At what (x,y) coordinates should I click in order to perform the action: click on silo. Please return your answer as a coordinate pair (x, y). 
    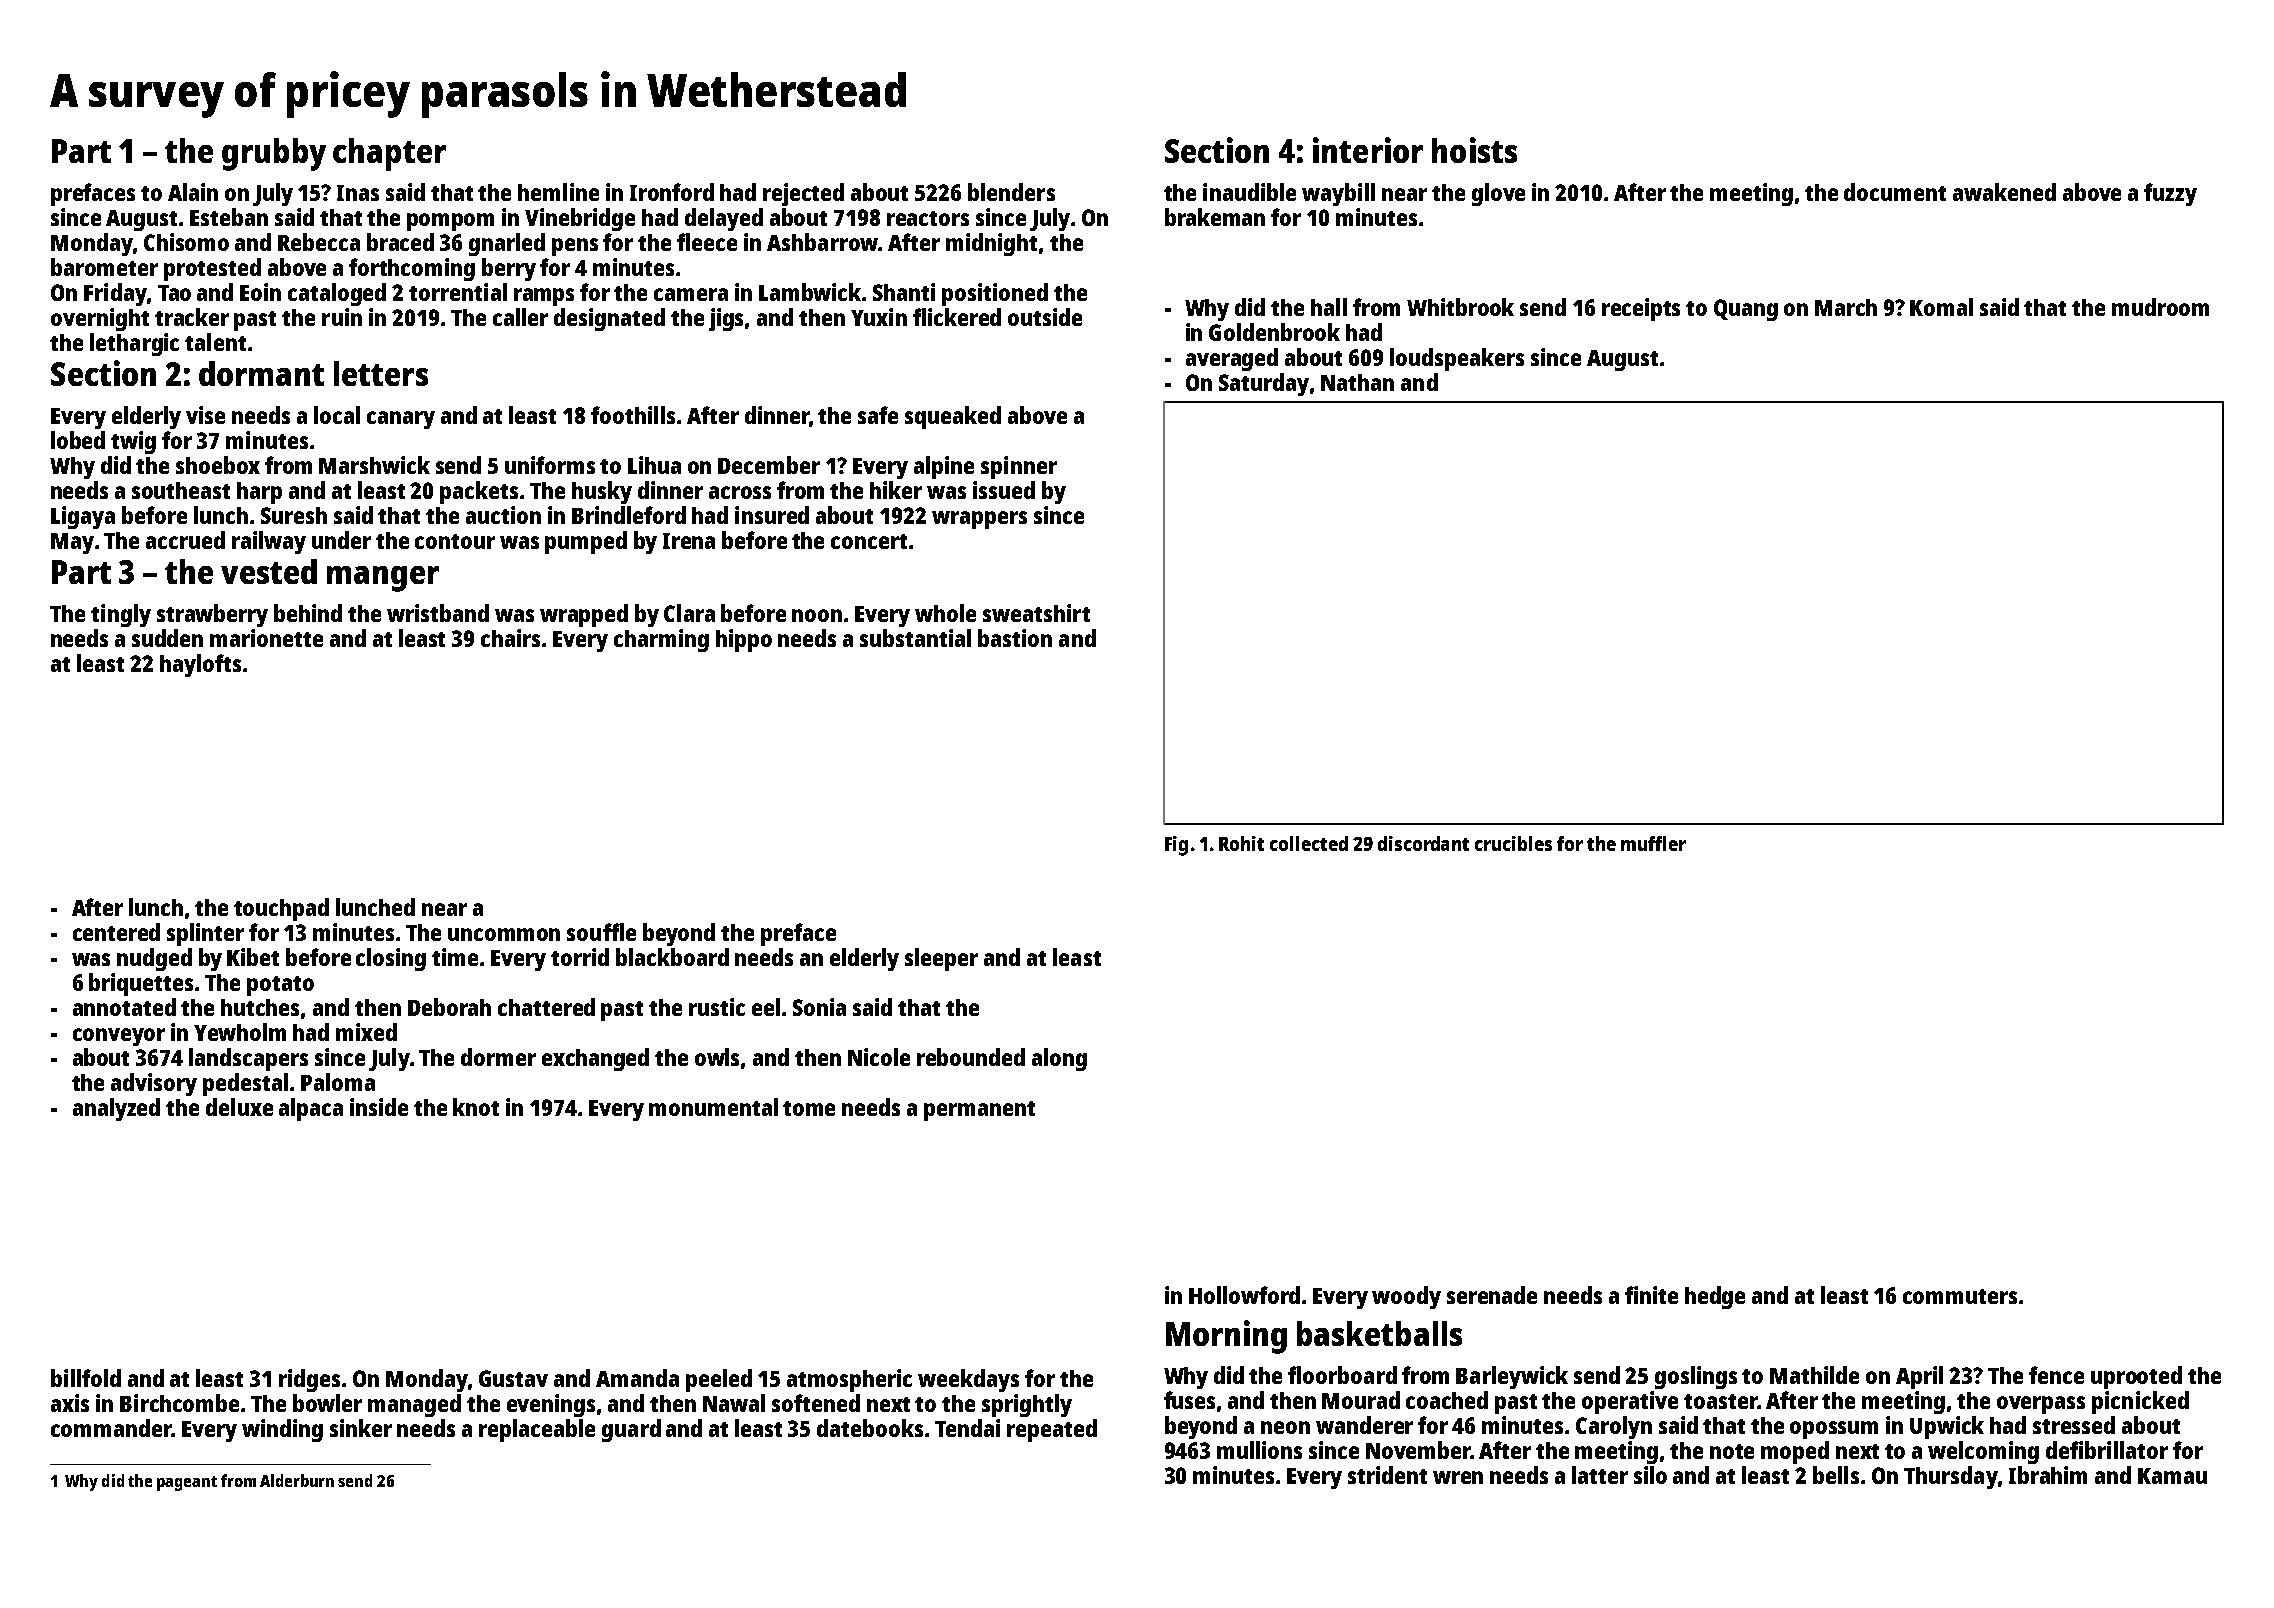
    Looking at the image, I should click on (1650, 1475).
